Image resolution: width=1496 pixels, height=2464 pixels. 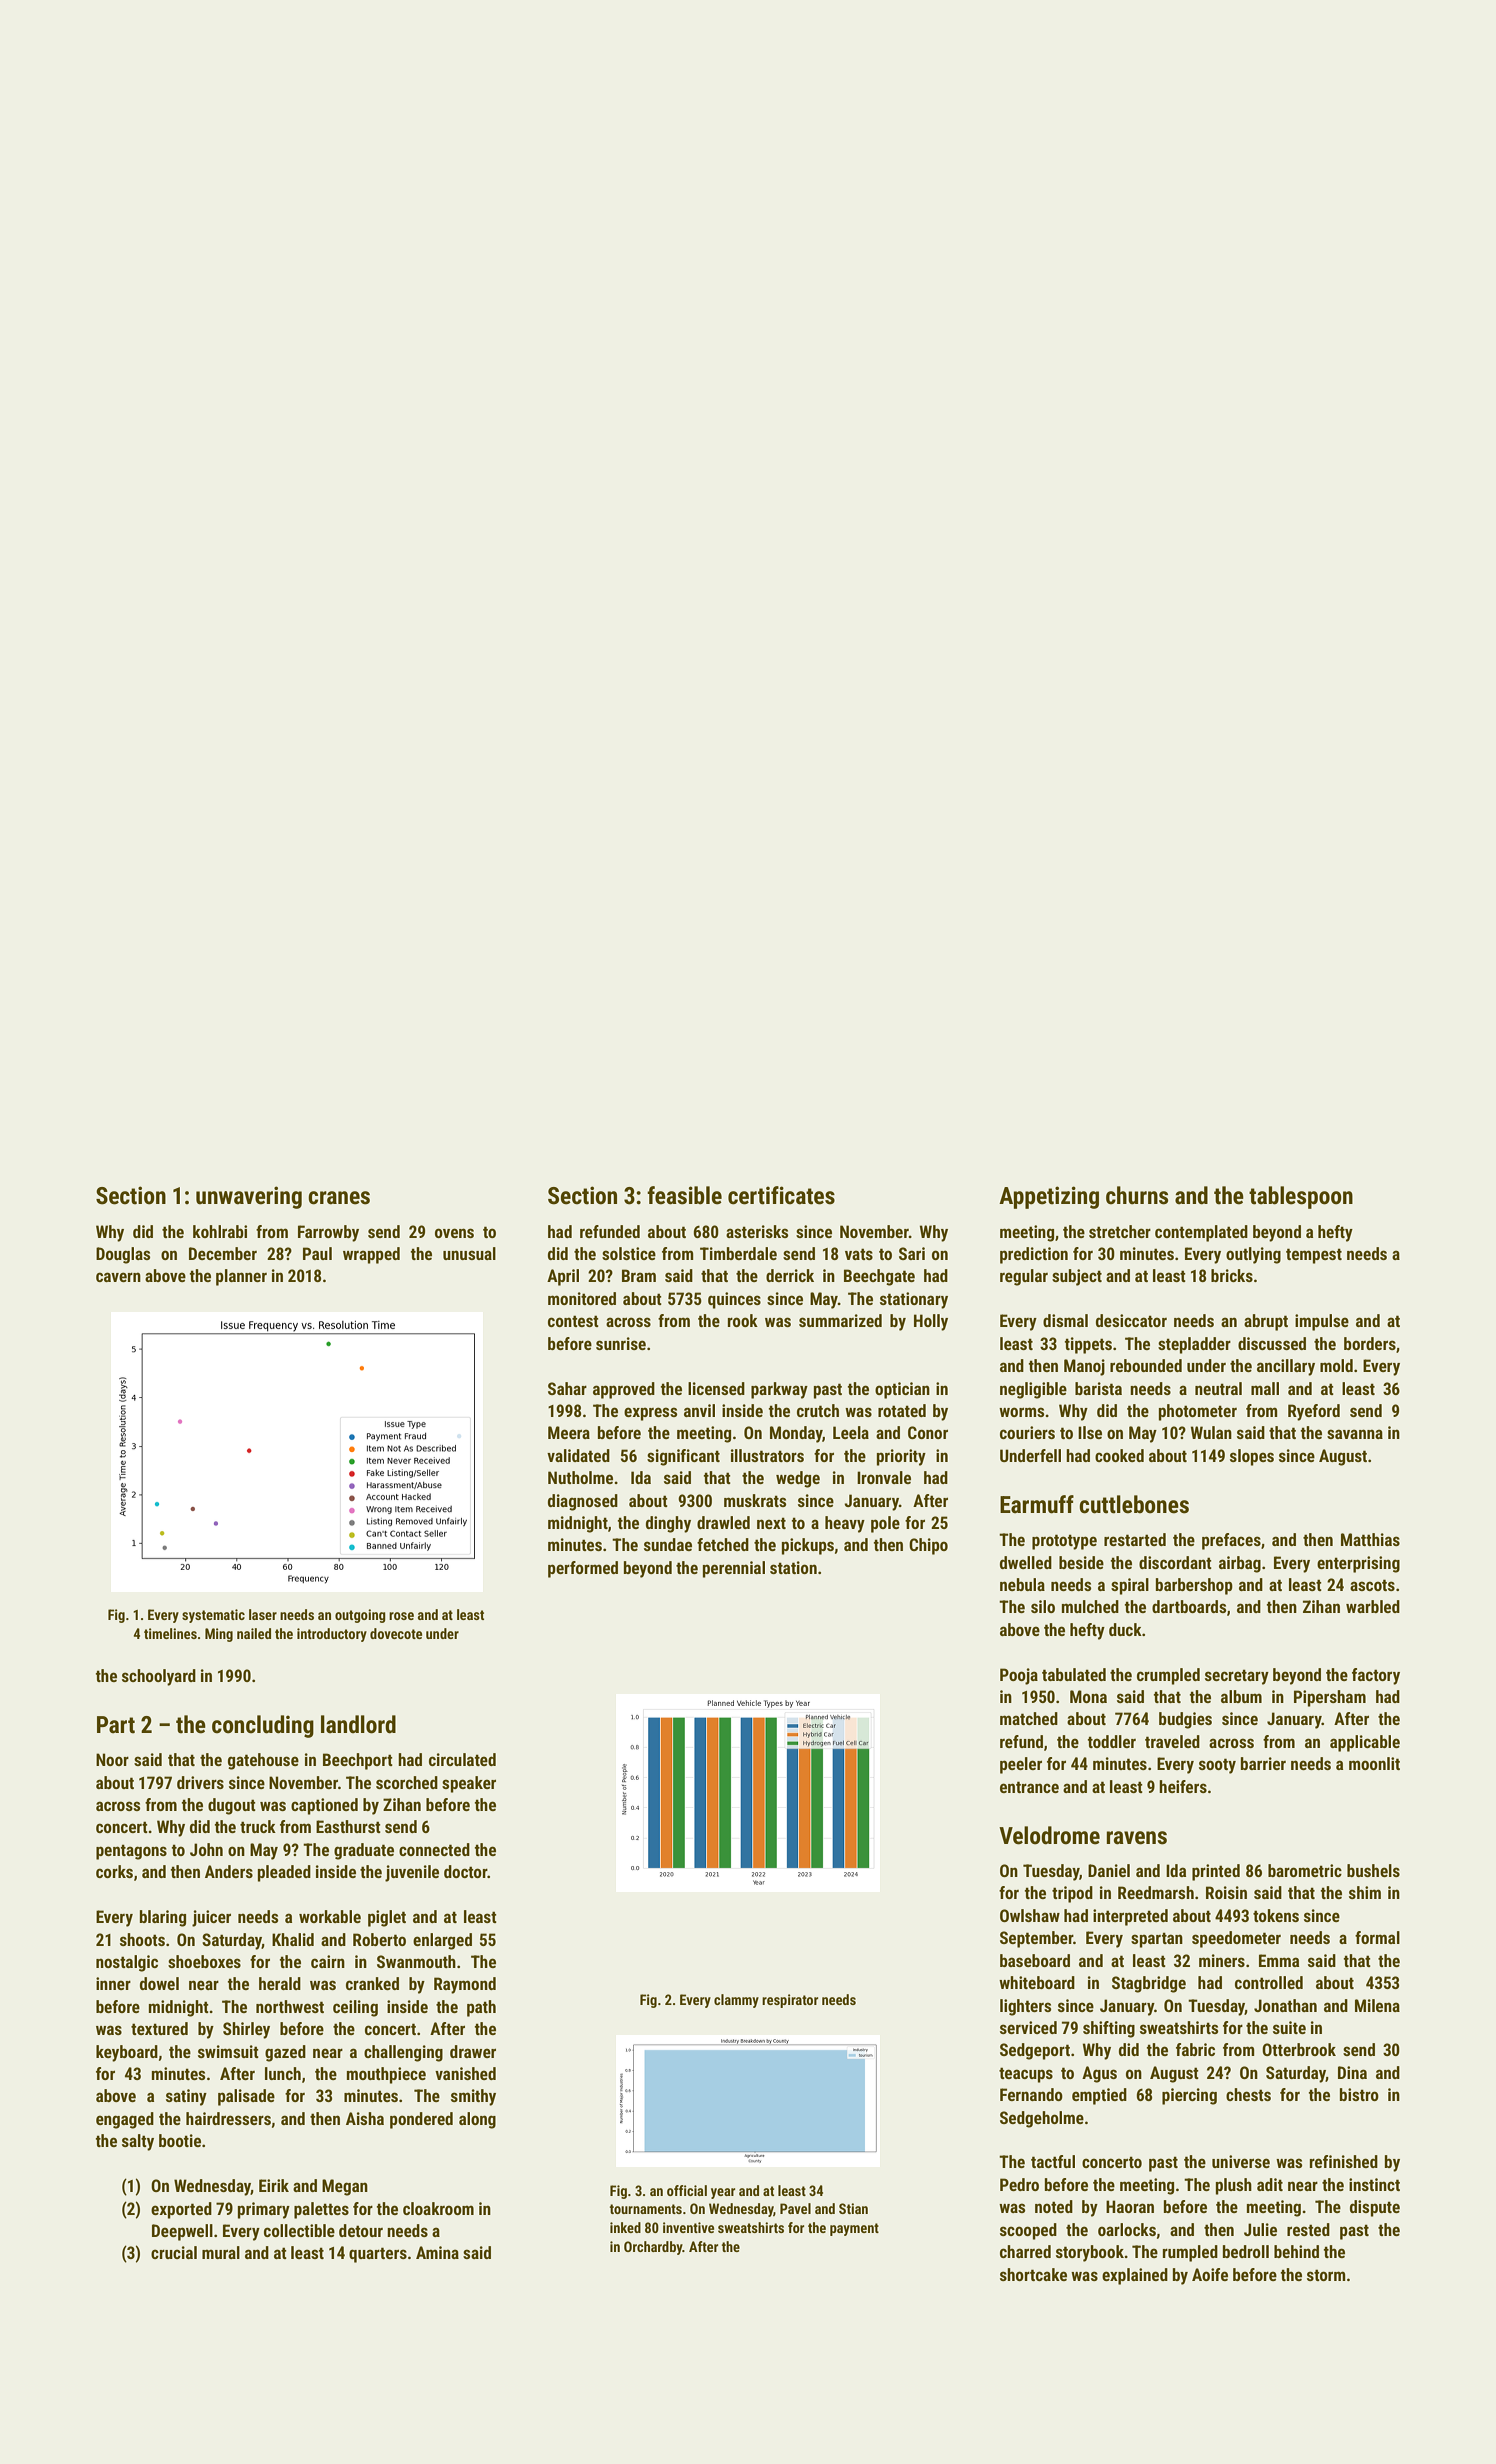 I want to click on cavern, so click(x=118, y=1277).
